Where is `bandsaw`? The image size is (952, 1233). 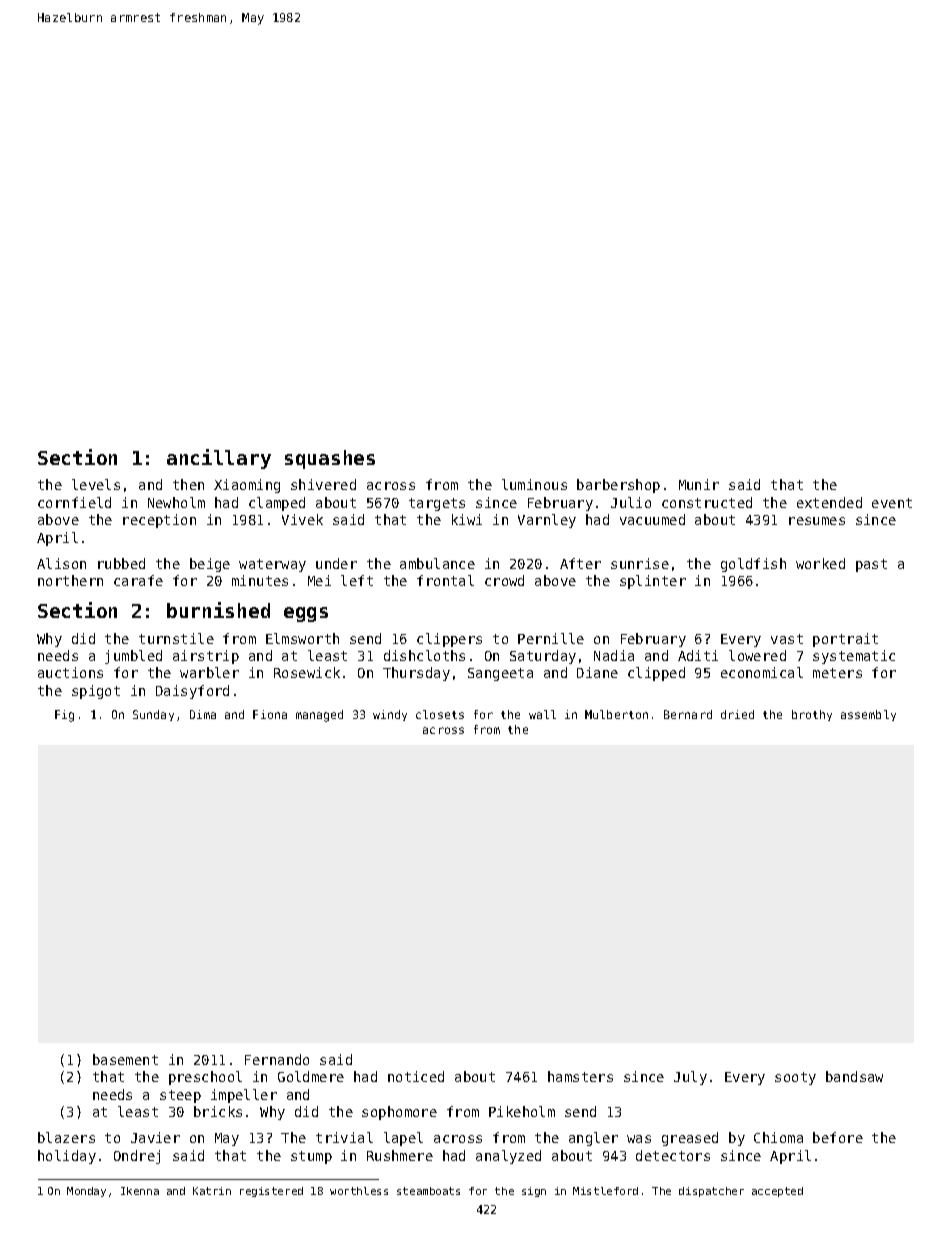 bandsaw is located at coordinates (854, 1076).
